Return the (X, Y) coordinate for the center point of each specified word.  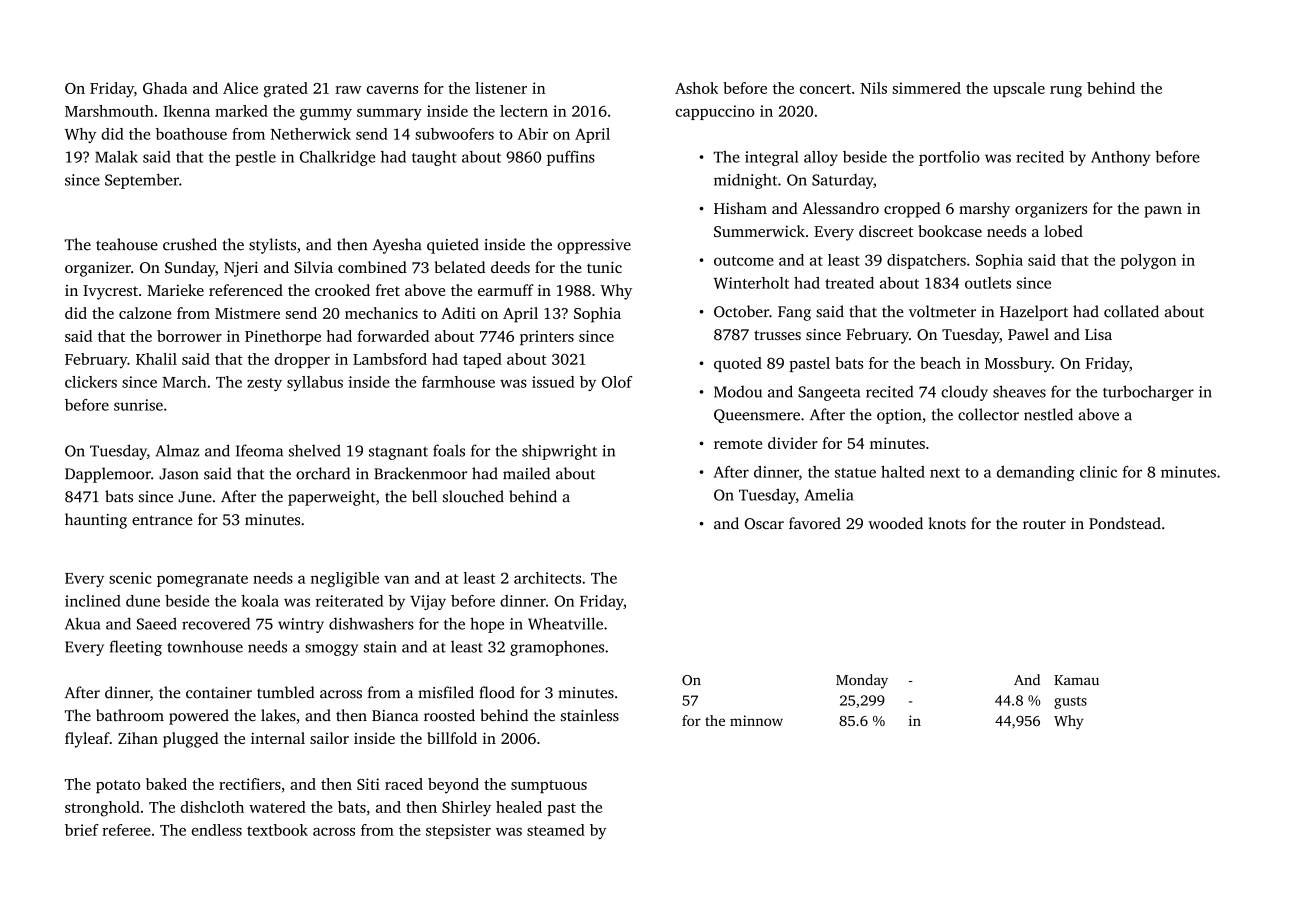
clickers (91, 382)
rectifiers (250, 784)
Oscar (764, 524)
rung (1066, 92)
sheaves (1019, 391)
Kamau (1076, 680)
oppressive (594, 246)
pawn (1163, 212)
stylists (272, 246)
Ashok (696, 88)
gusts (1070, 702)
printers (547, 337)
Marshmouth (109, 111)
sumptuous (549, 786)
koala (260, 601)
